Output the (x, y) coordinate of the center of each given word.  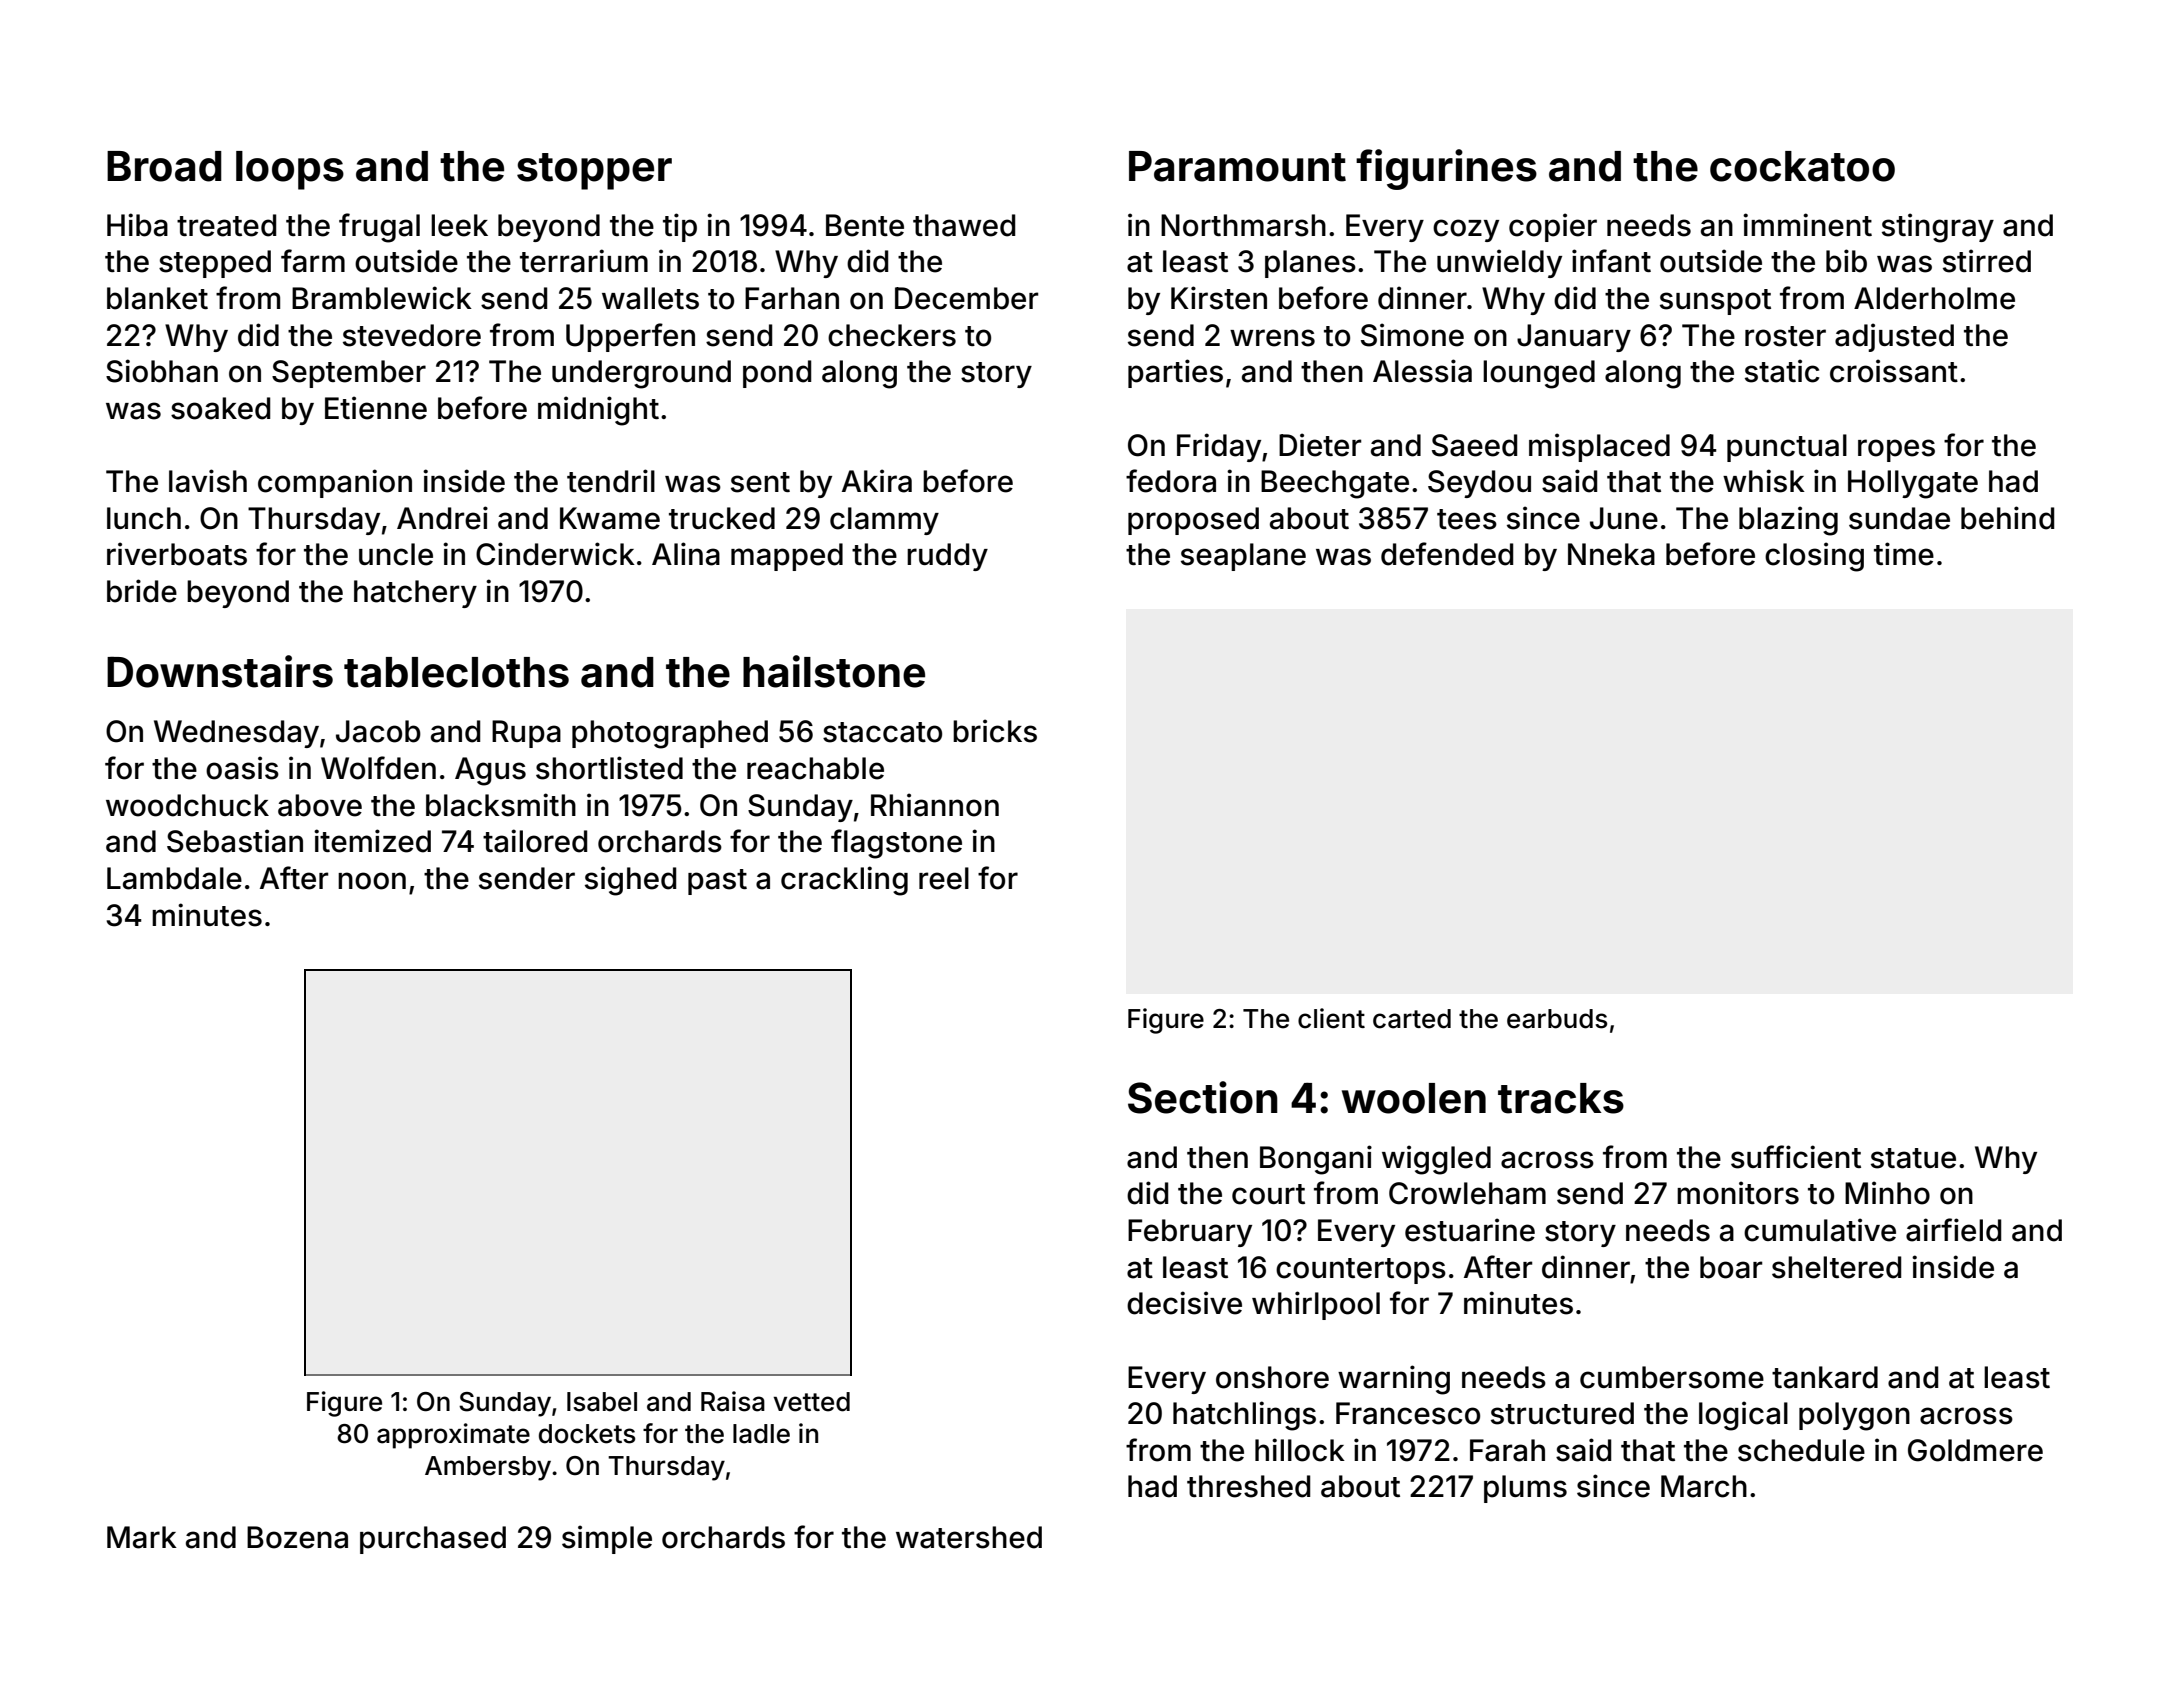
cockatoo (1802, 166)
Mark (142, 1537)
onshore (1272, 1377)
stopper (594, 171)
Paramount (1237, 166)
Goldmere (1975, 1450)
